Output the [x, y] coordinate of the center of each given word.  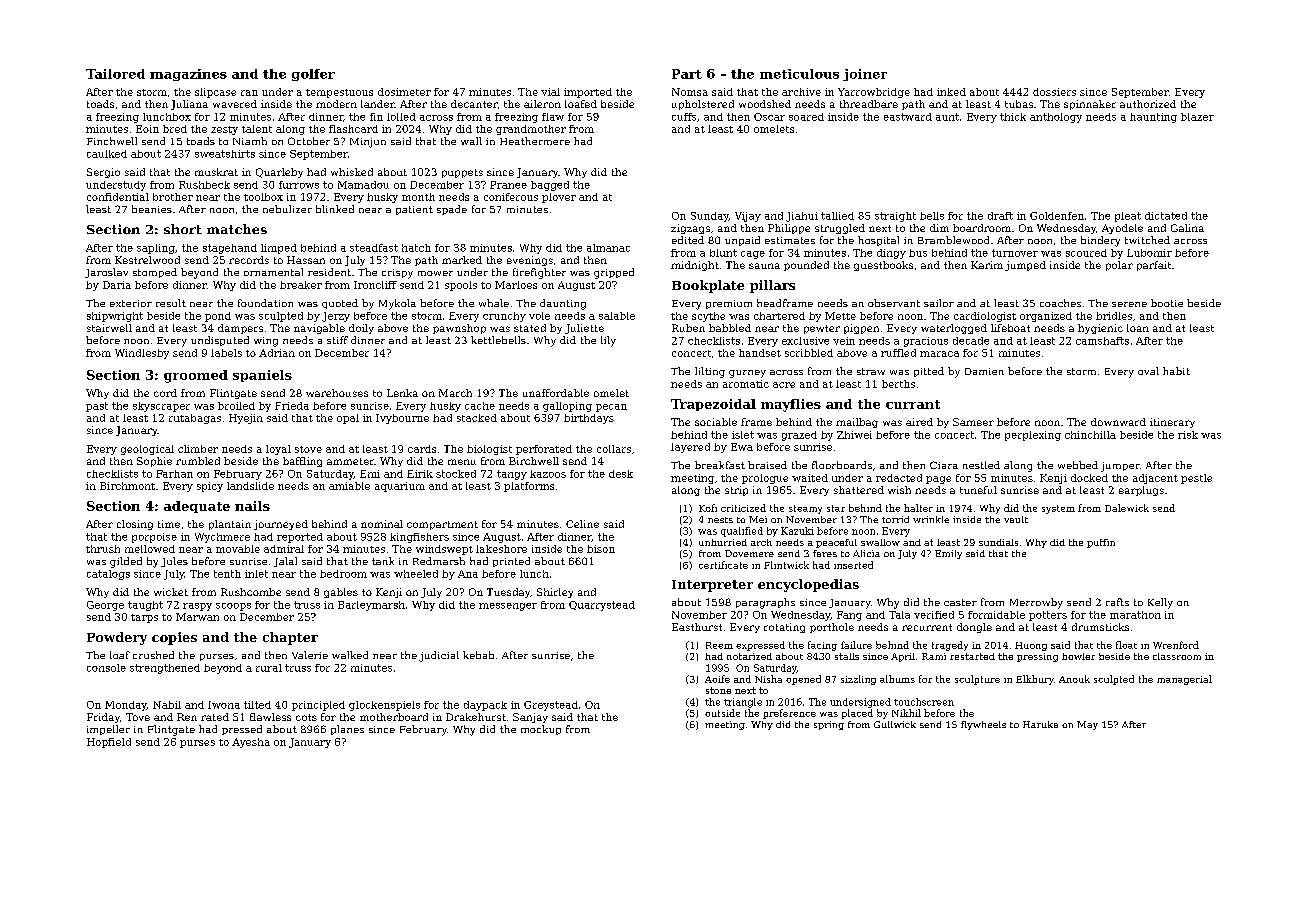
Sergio [103, 173]
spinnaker [1090, 105]
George [105, 606]
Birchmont [127, 486]
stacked [477, 418]
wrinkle [931, 519]
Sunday [710, 217]
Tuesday [508, 593]
